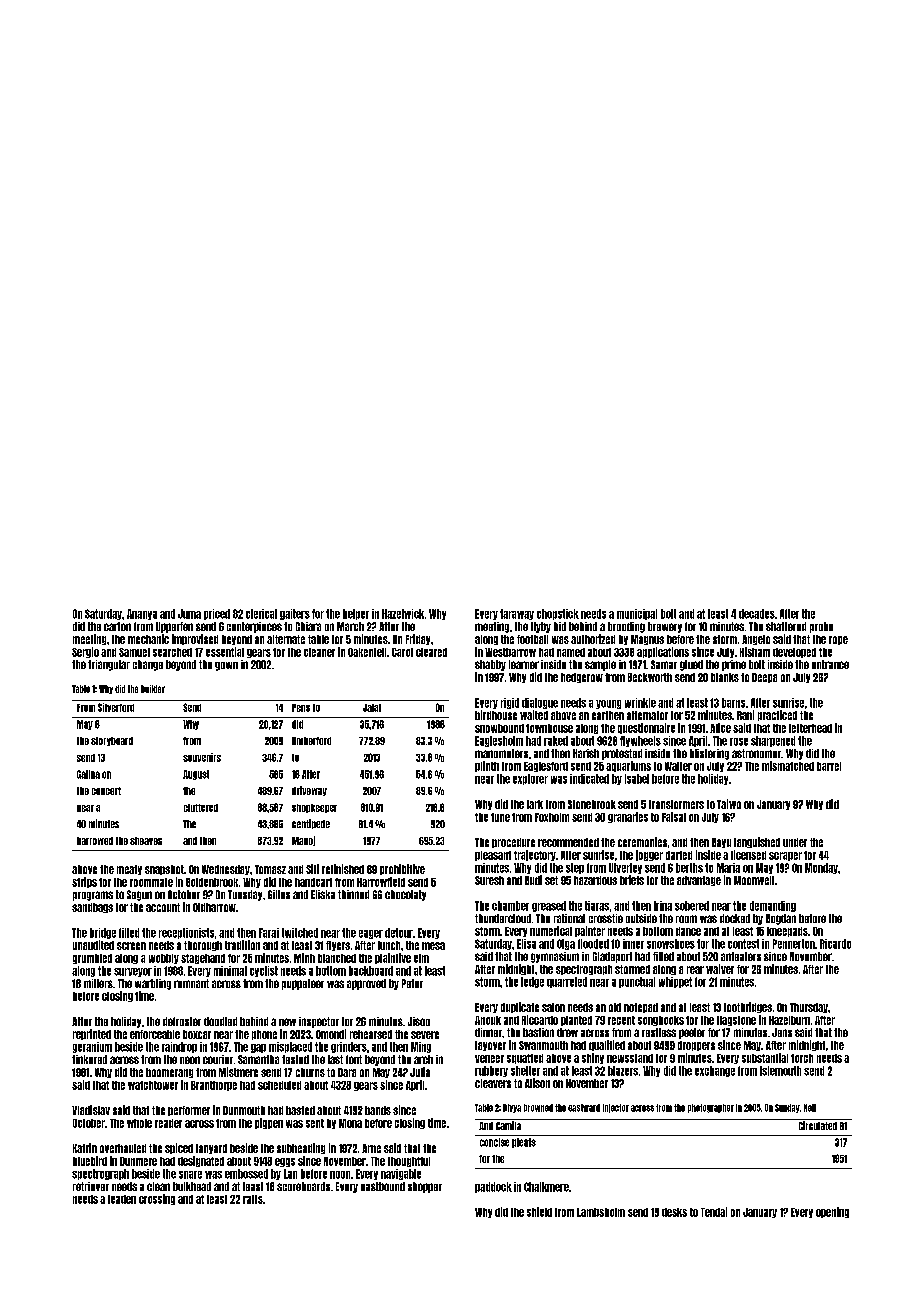 This page has height=1308, width=924. I want to click on Julia, so click(420, 1072).
